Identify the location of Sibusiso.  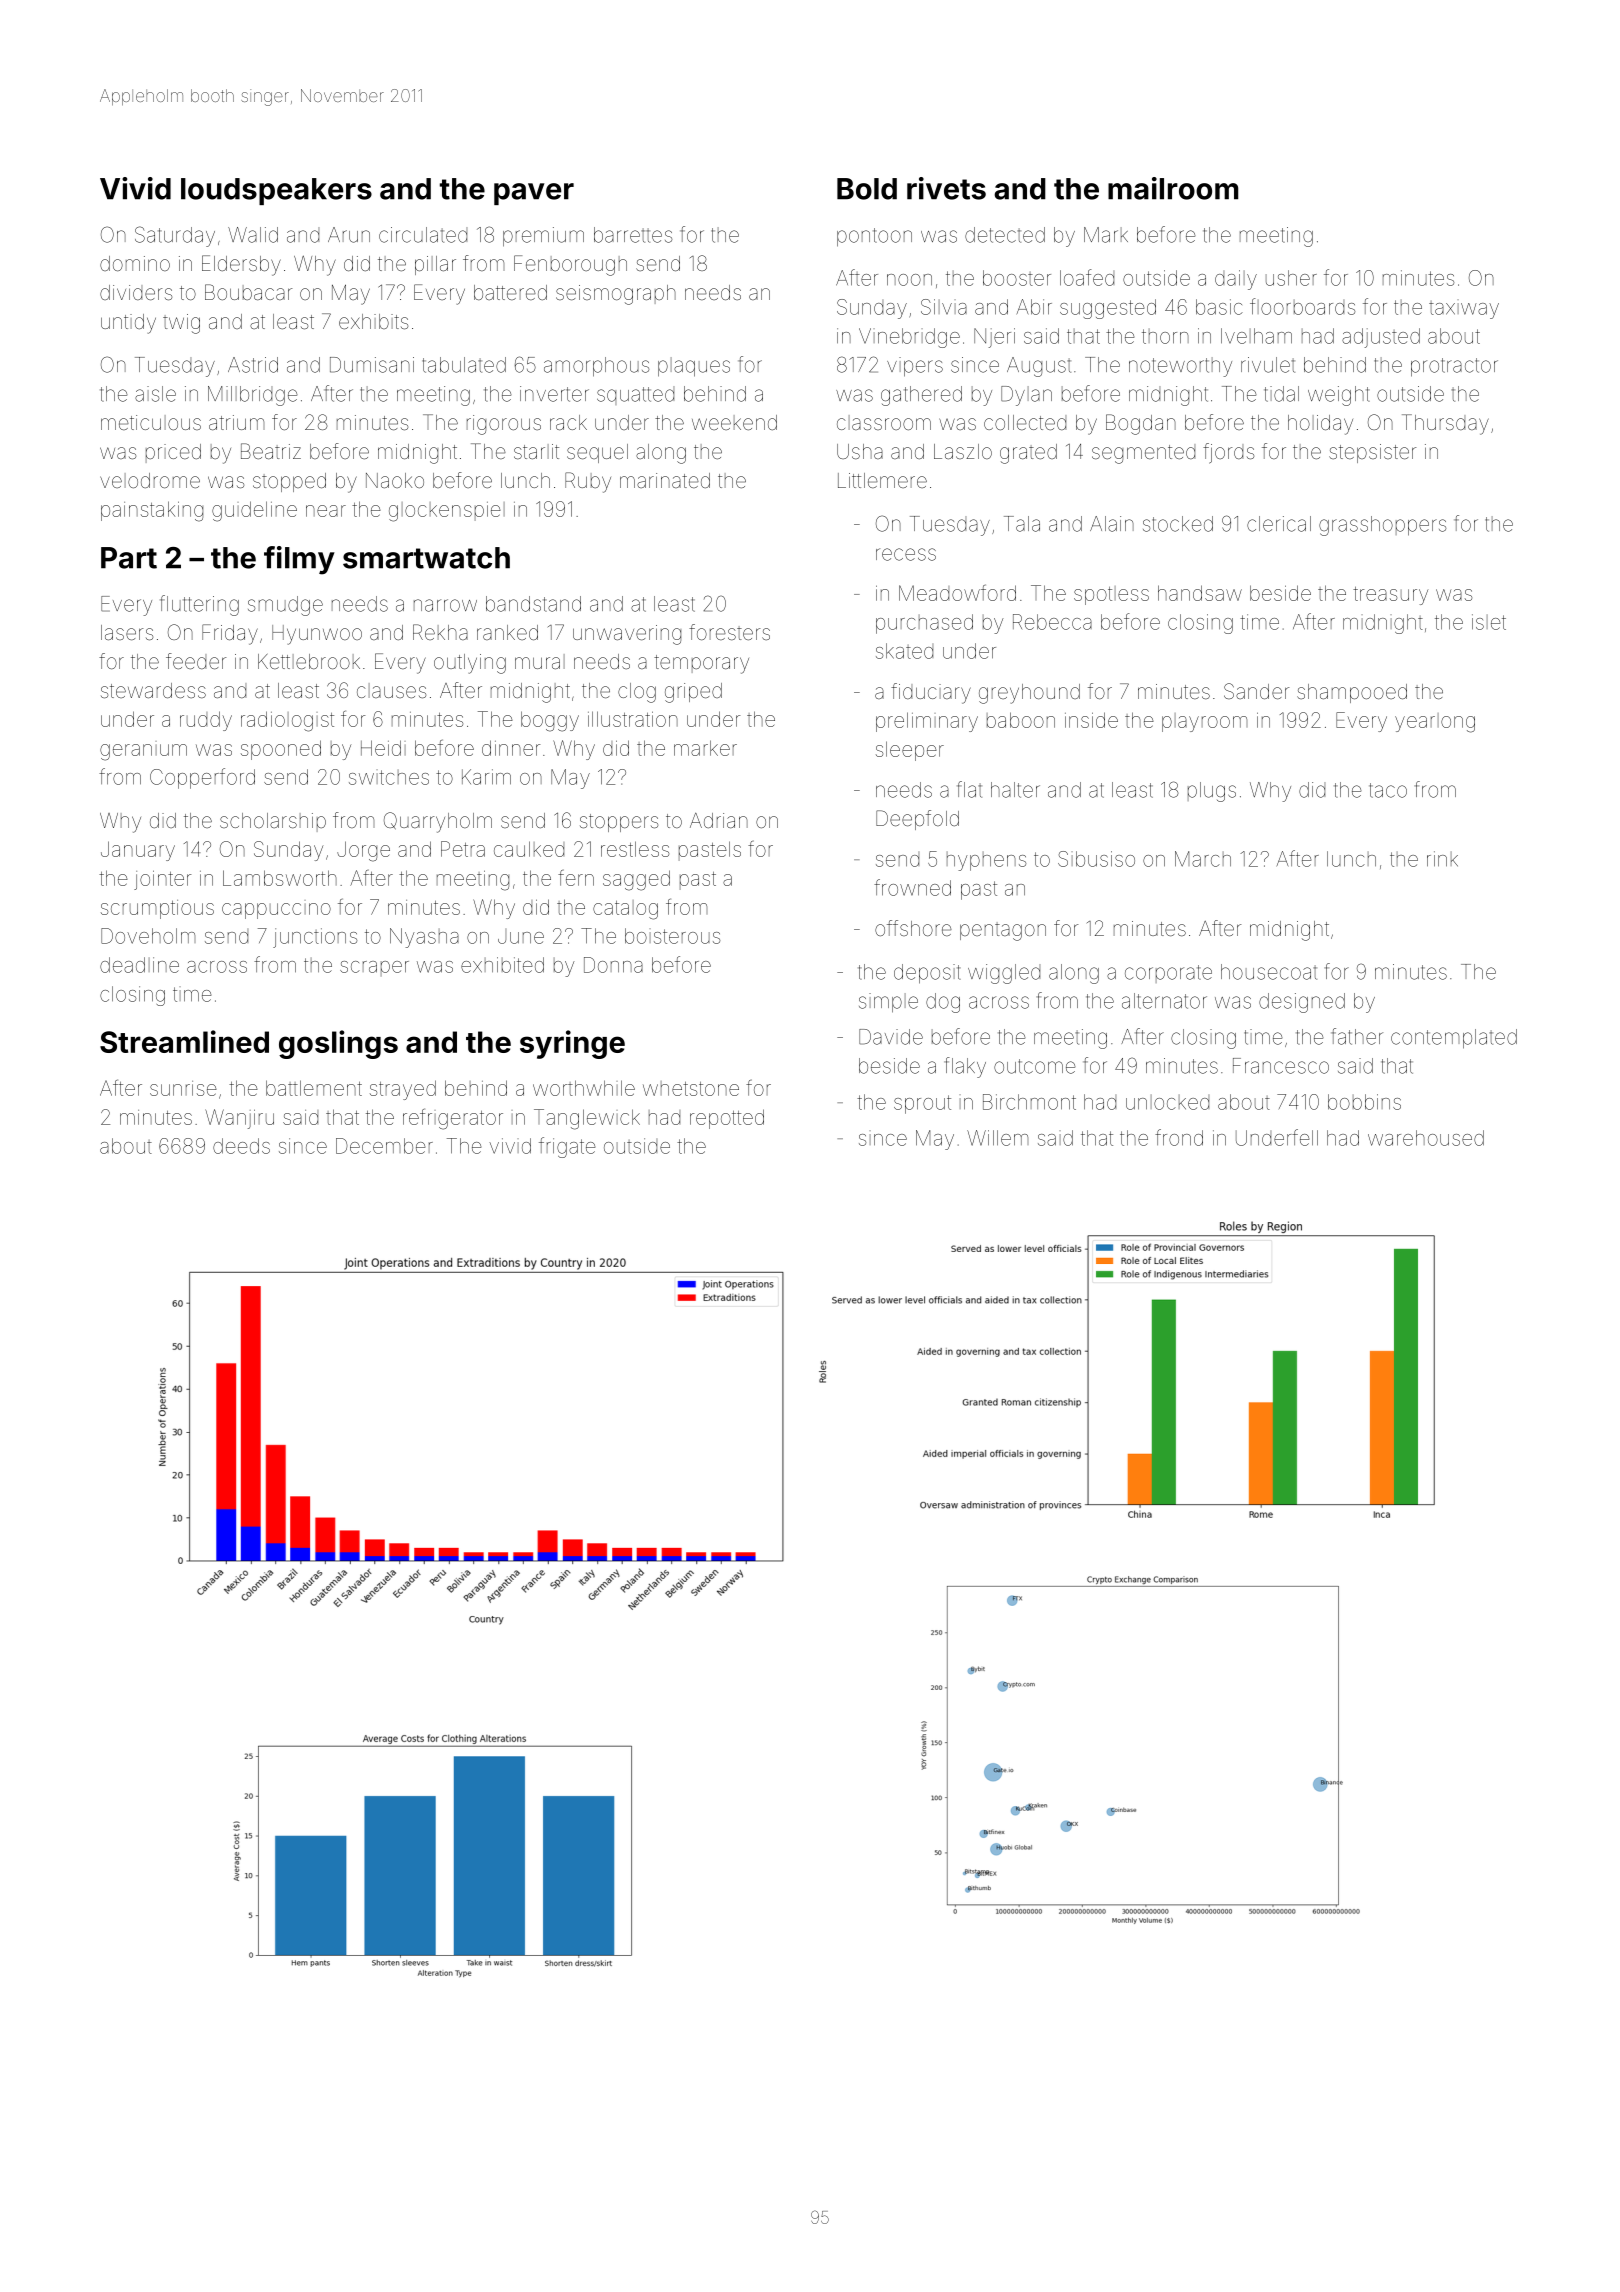
(1096, 859).
